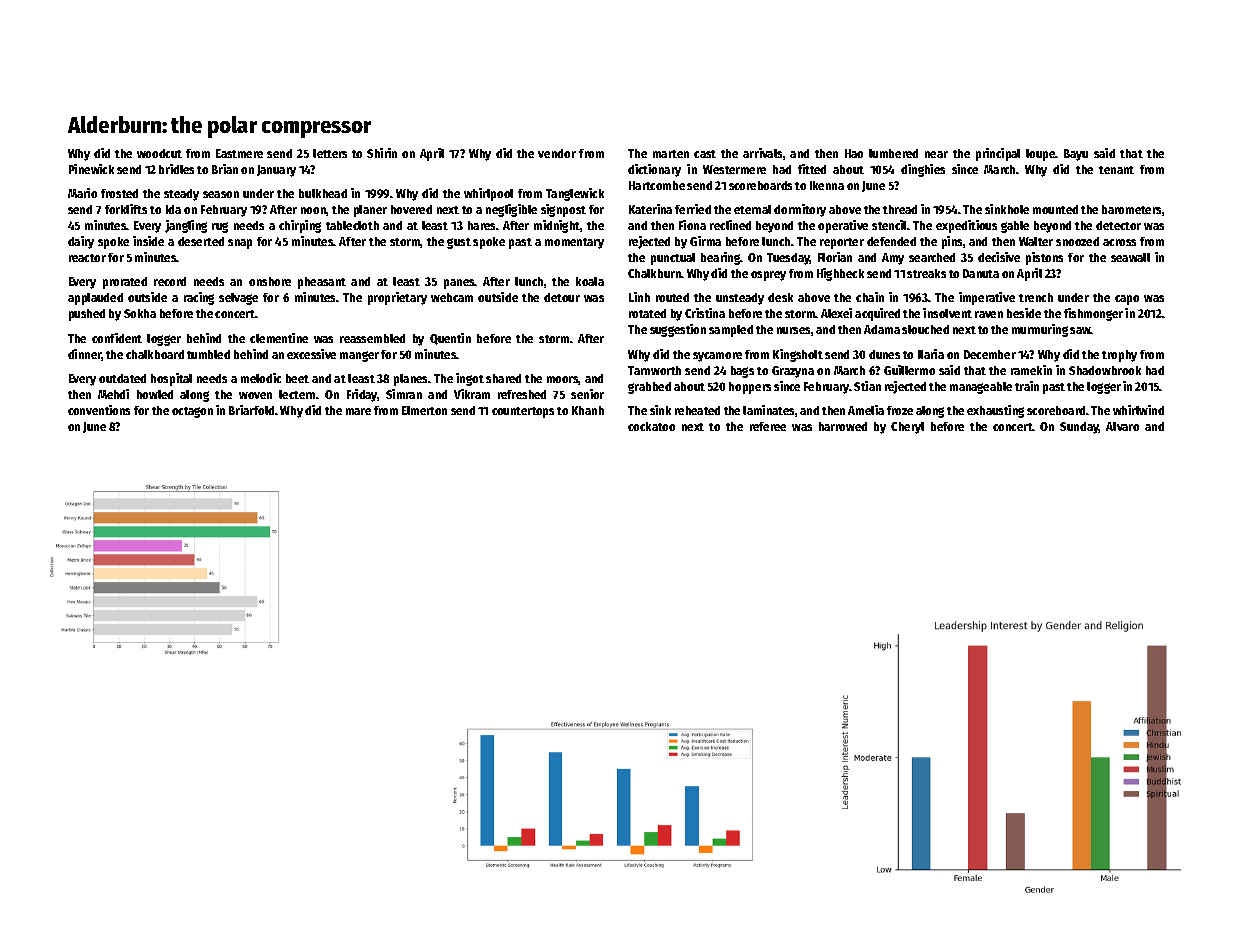 The height and width of the screenshot is (952, 1233). I want to click on trench, so click(1036, 297).
